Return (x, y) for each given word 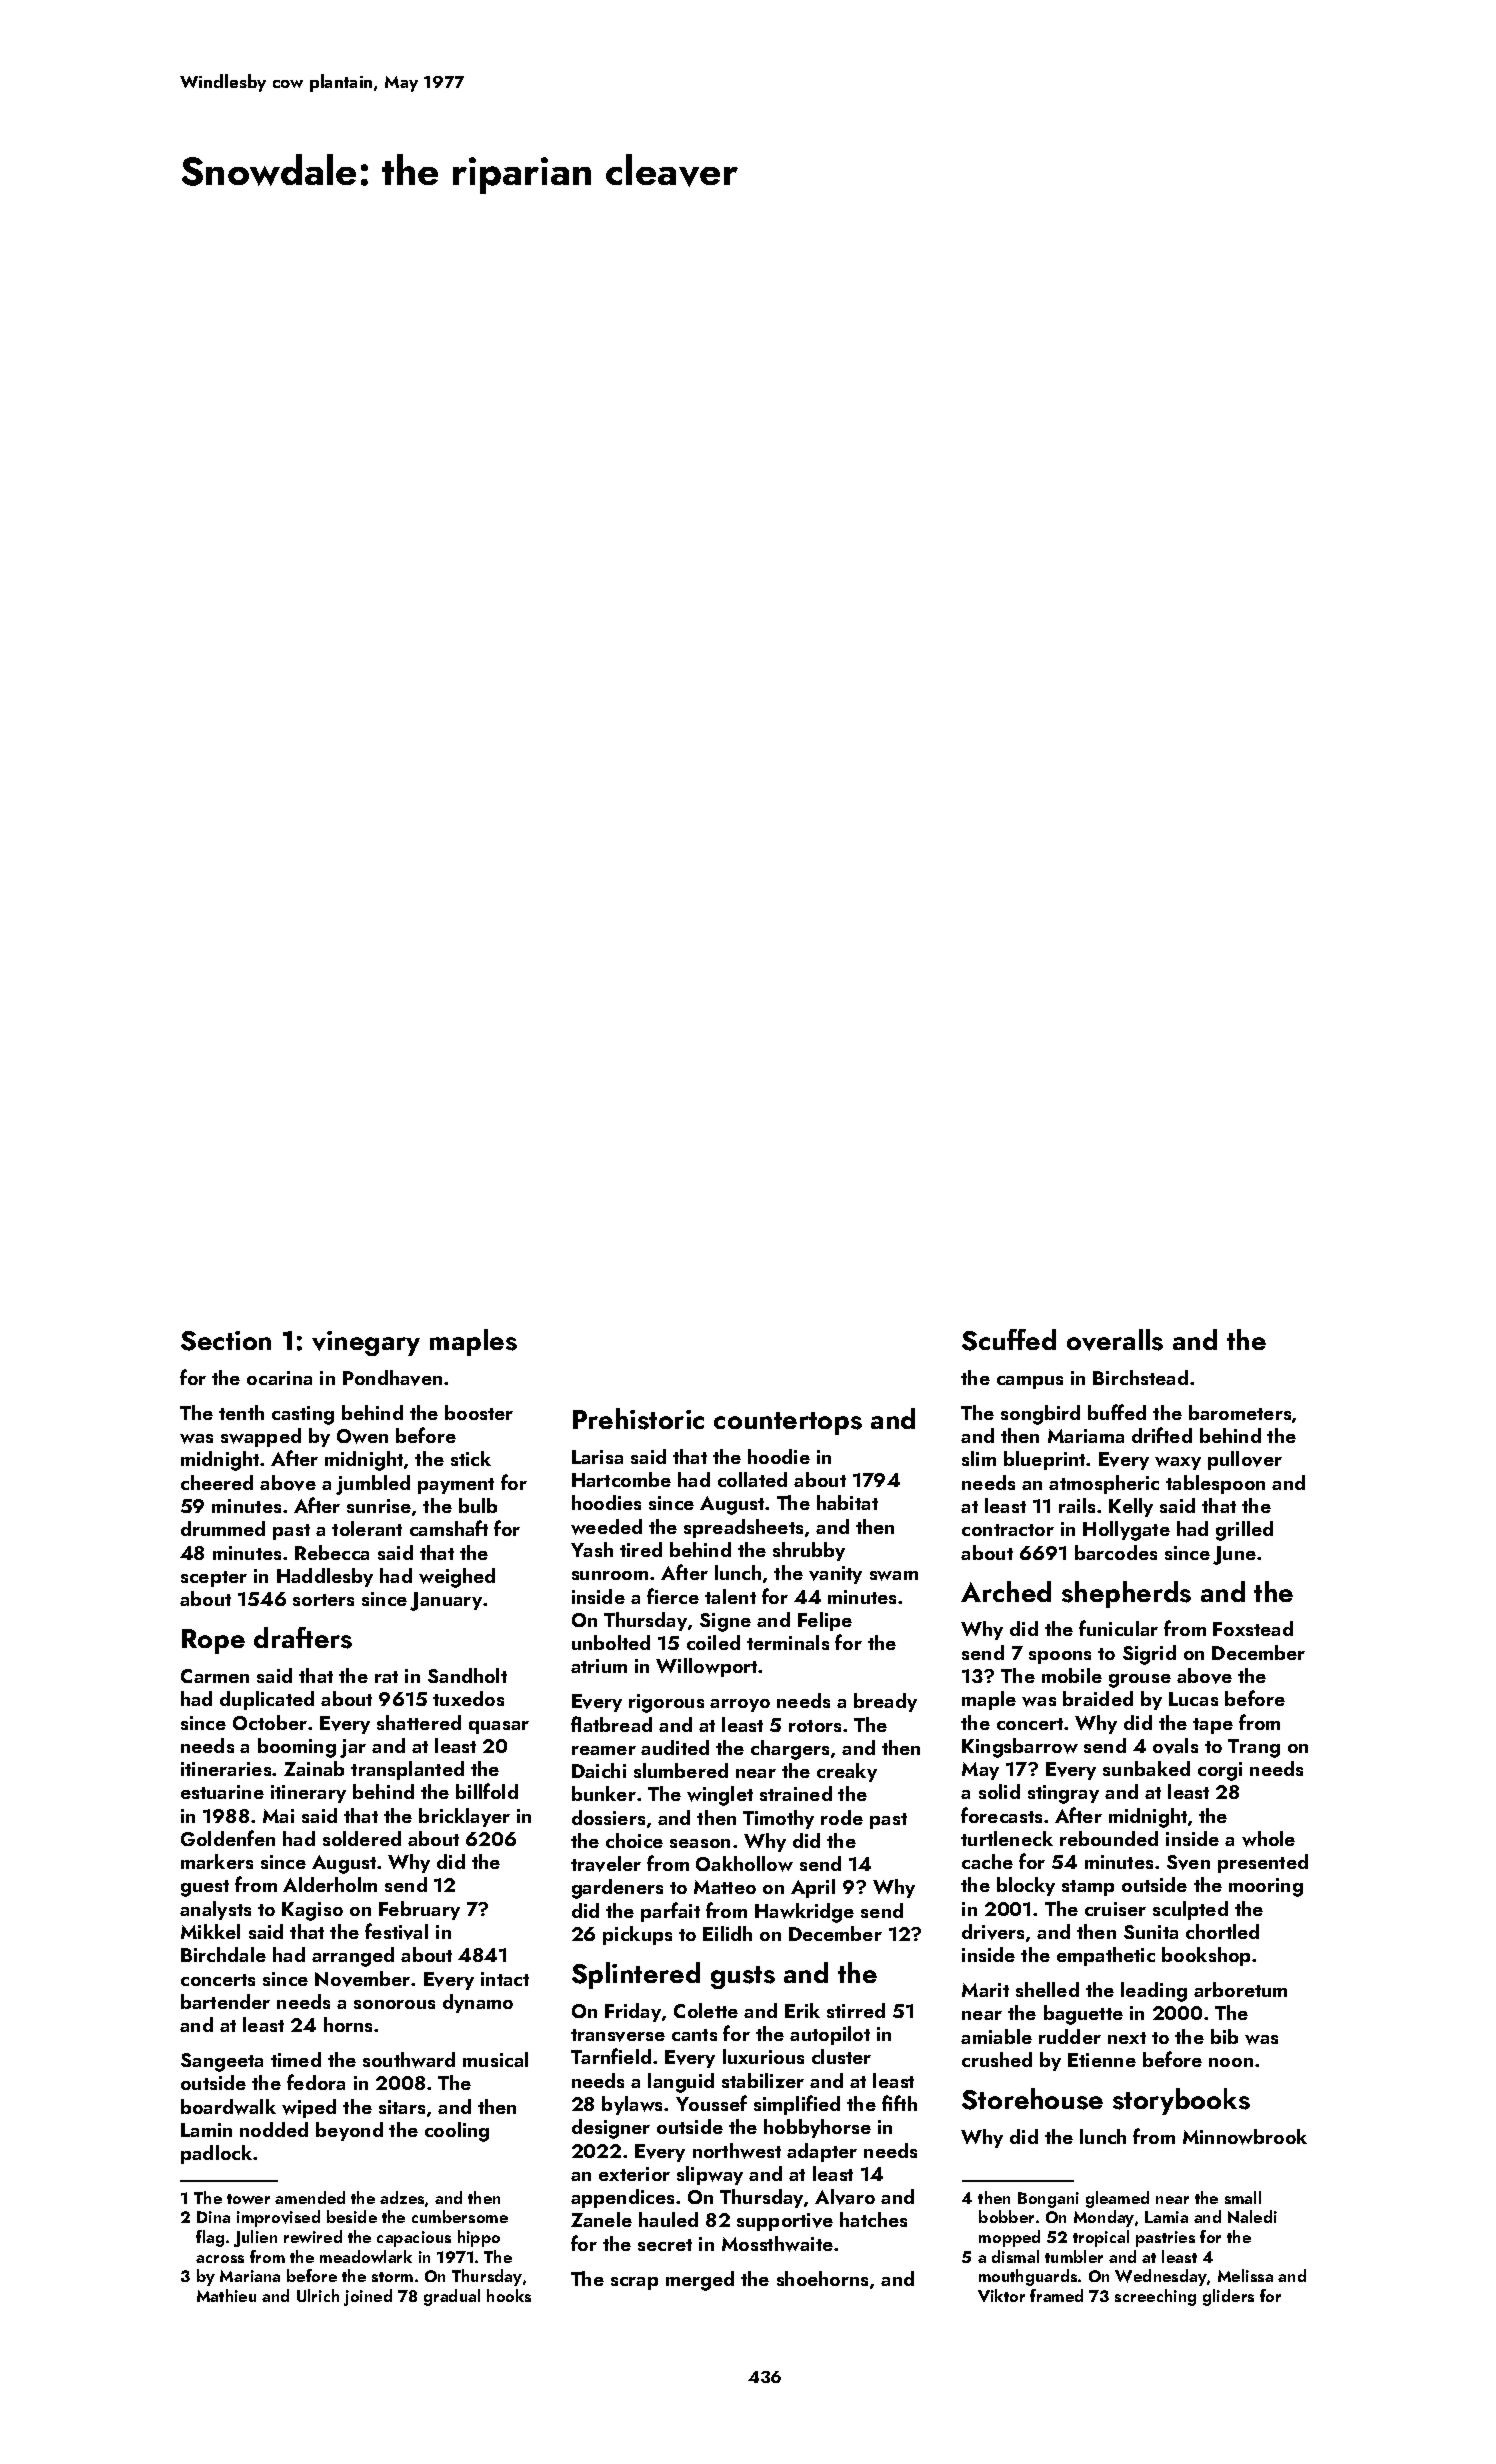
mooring (1266, 1887)
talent (730, 1596)
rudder (1070, 2036)
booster (479, 1412)
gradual (452, 2297)
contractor (1008, 1530)
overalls (1115, 1340)
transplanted (407, 1770)
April (813, 1888)
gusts (743, 1977)
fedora (316, 2082)
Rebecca (332, 1552)
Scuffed (1009, 1340)
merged (700, 2281)
